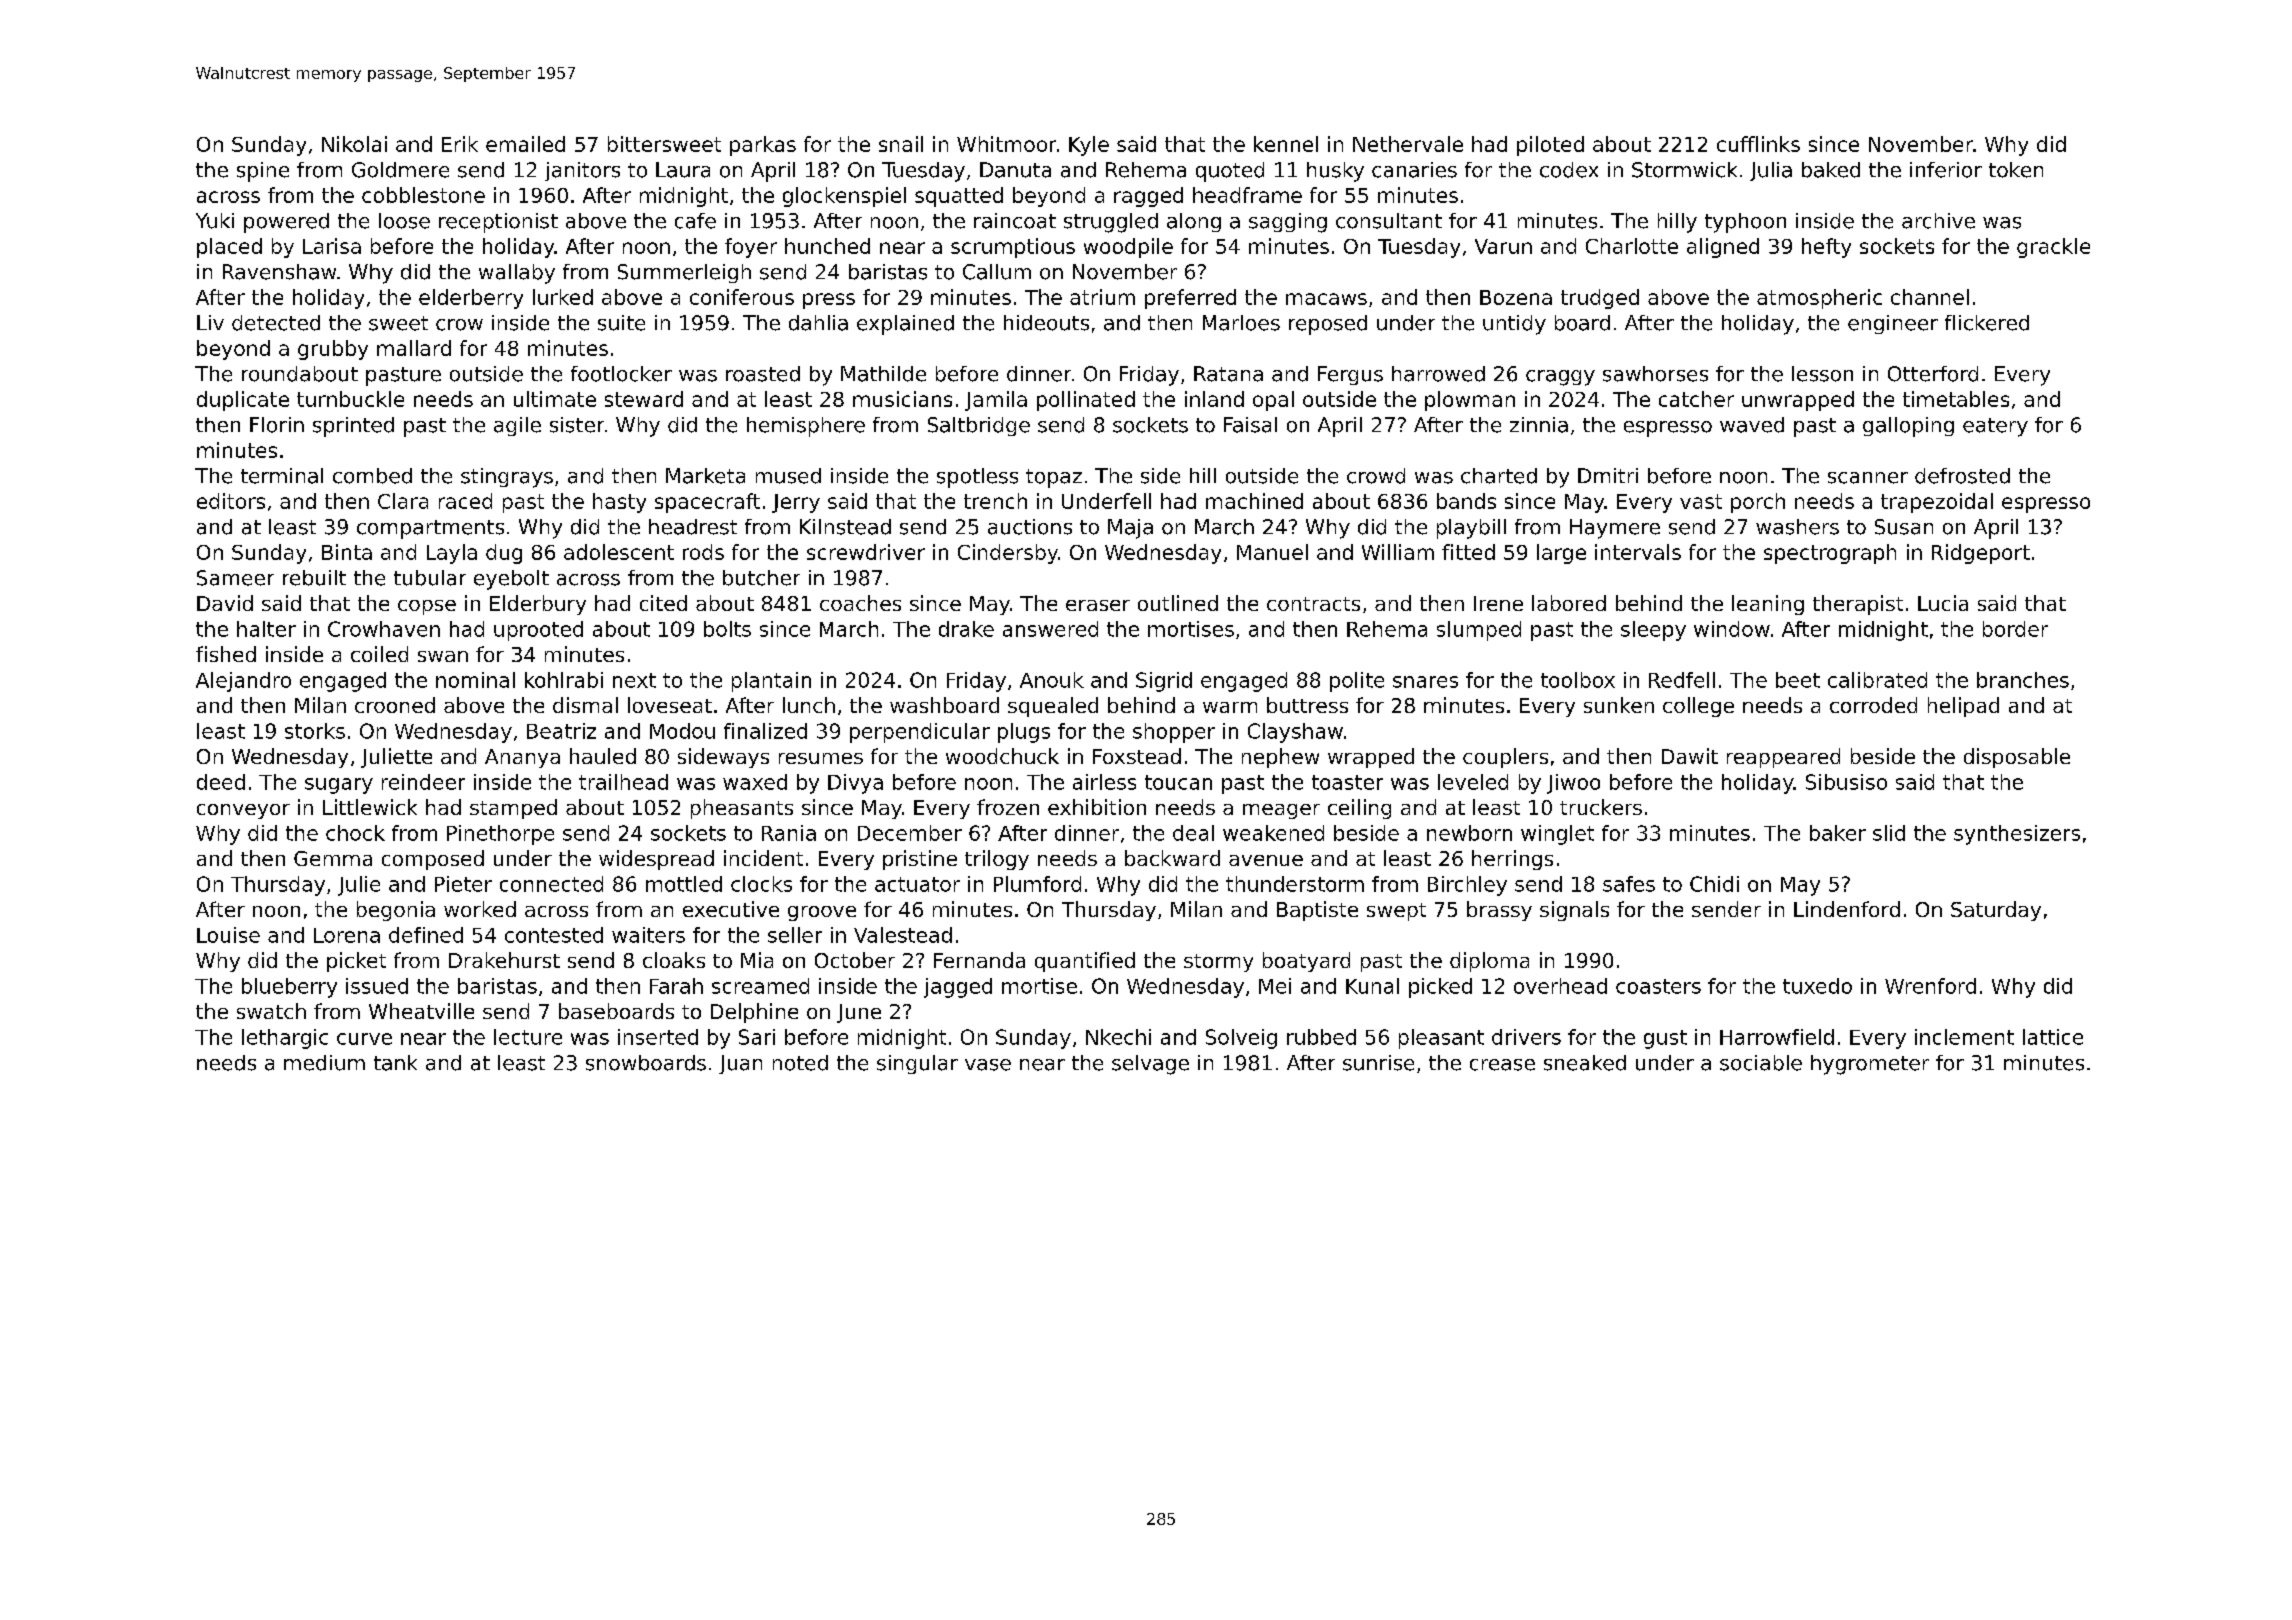 This screenshot has height=1620, width=2292. I want to click on polite, so click(1357, 682).
